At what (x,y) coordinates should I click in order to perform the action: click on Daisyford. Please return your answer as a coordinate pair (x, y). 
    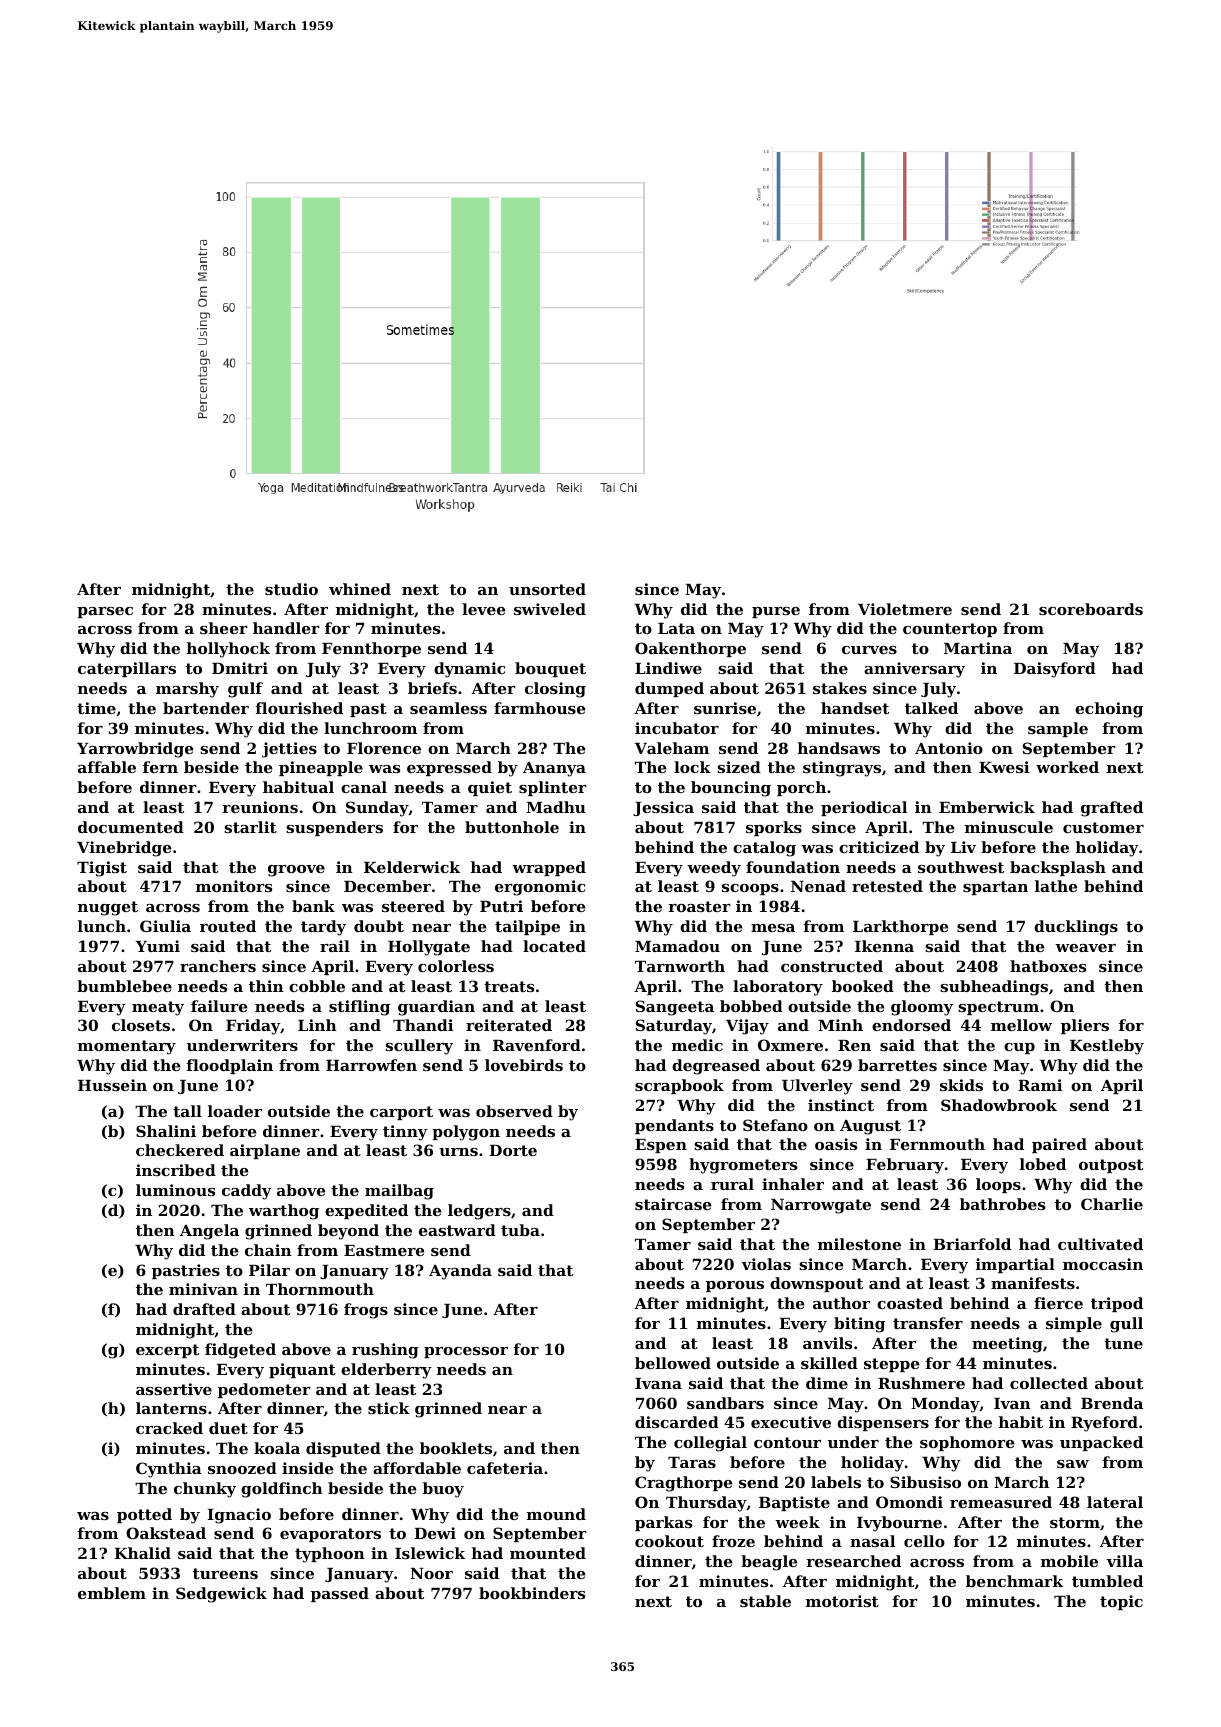
    Looking at the image, I should click on (1055, 670).
